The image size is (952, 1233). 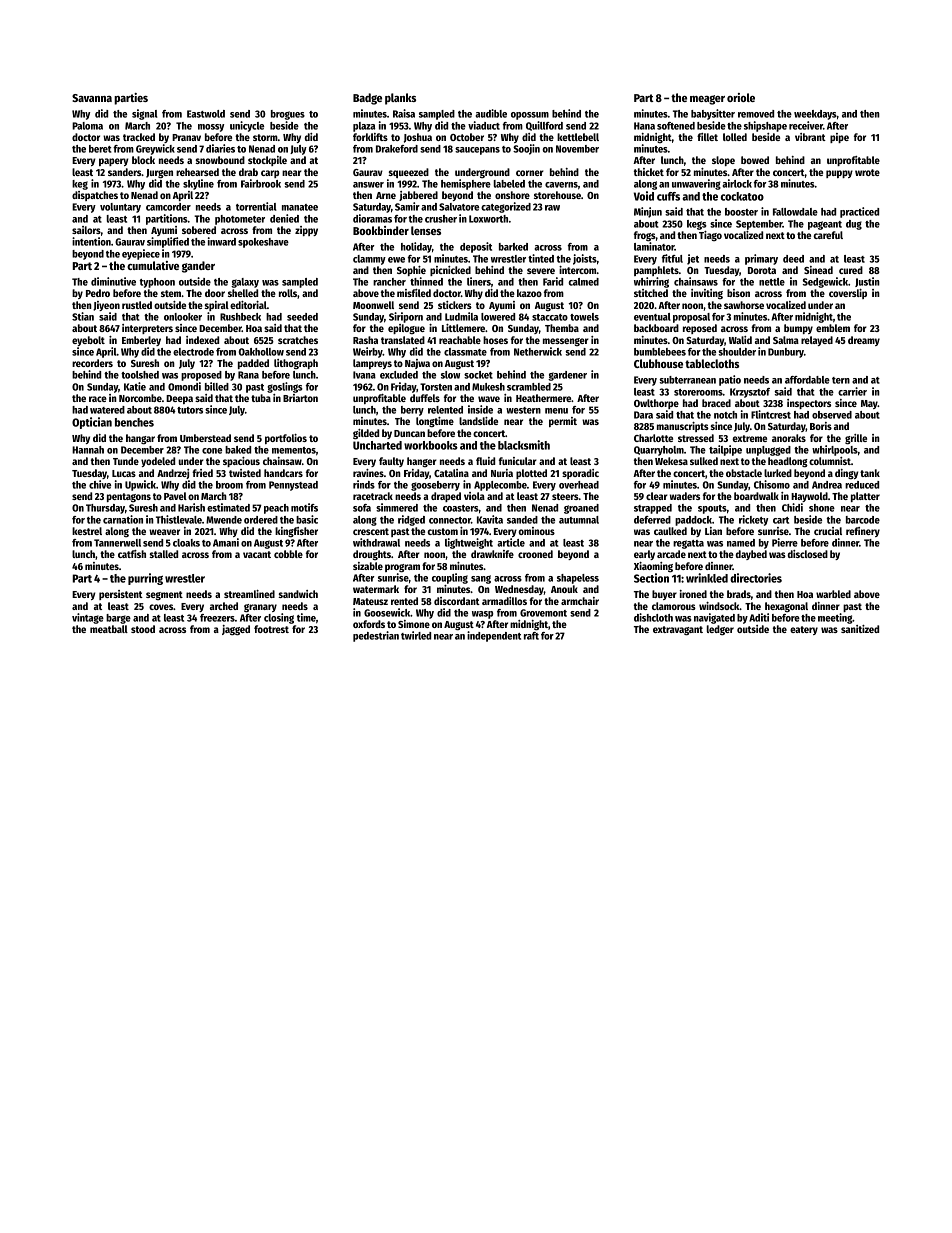 What do you see at coordinates (92, 98) in the screenshot?
I see `Savanna` at bounding box center [92, 98].
